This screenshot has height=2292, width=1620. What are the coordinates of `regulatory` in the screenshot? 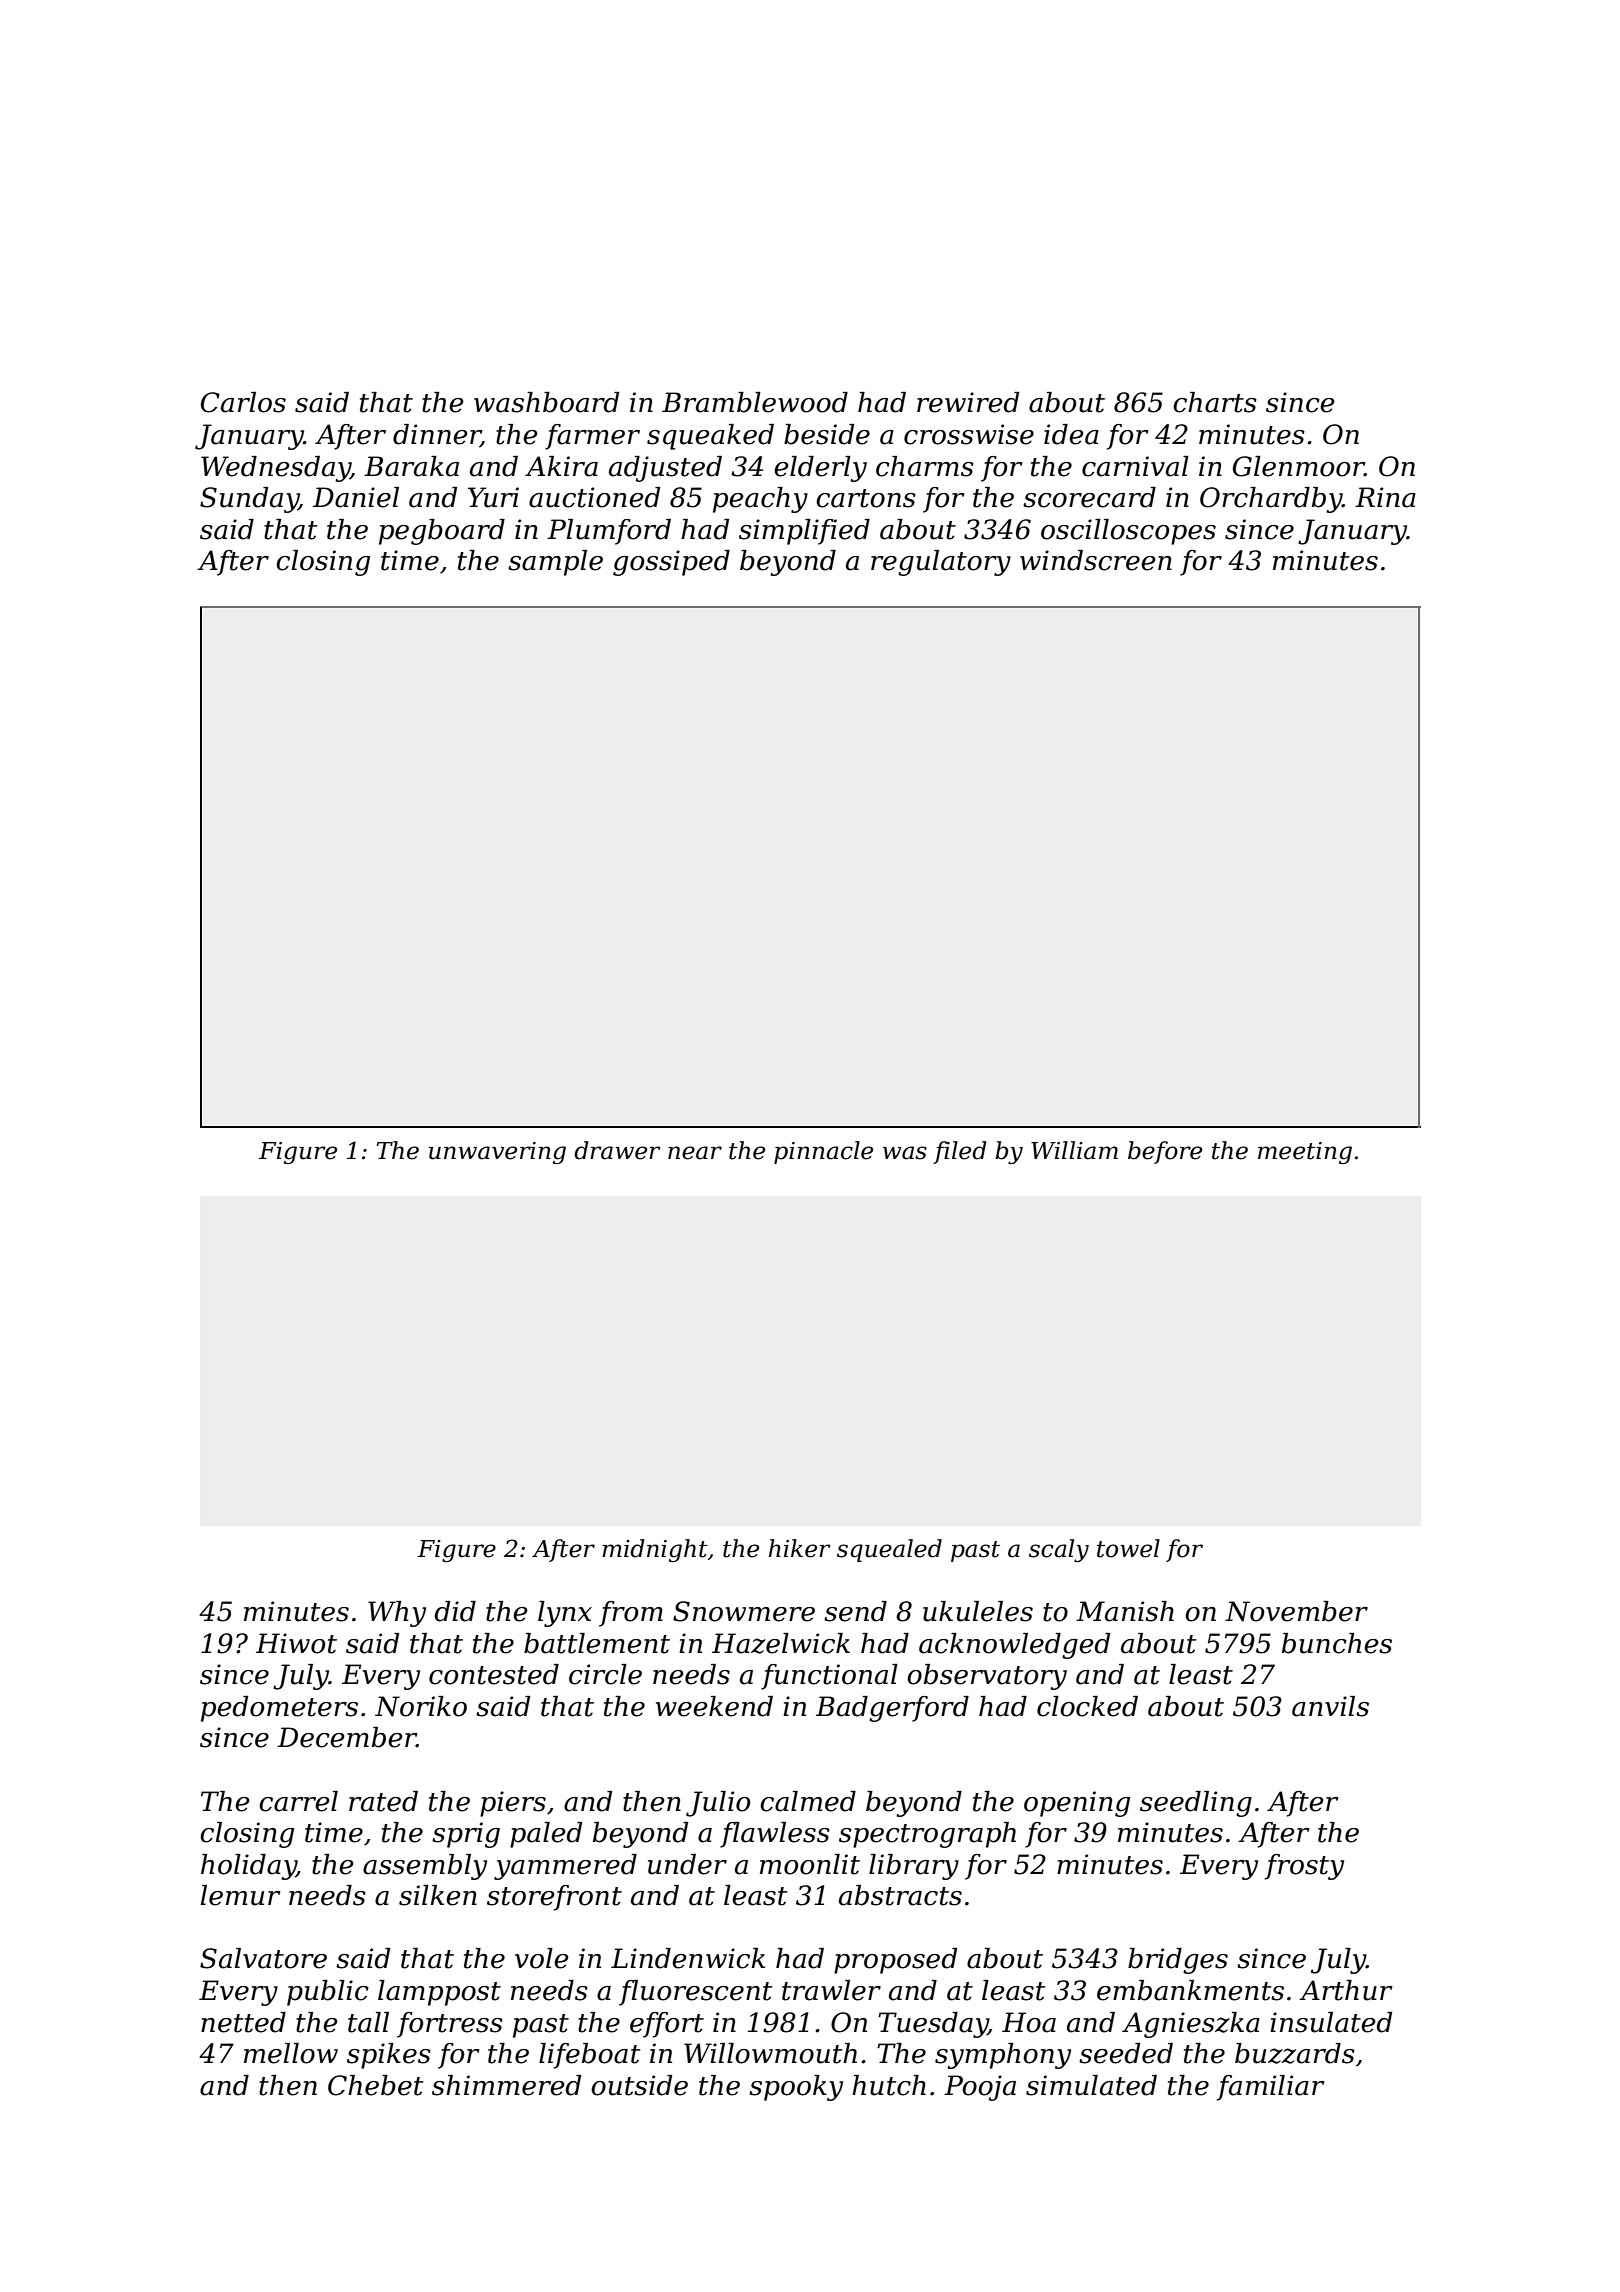 It's located at (941, 563).
